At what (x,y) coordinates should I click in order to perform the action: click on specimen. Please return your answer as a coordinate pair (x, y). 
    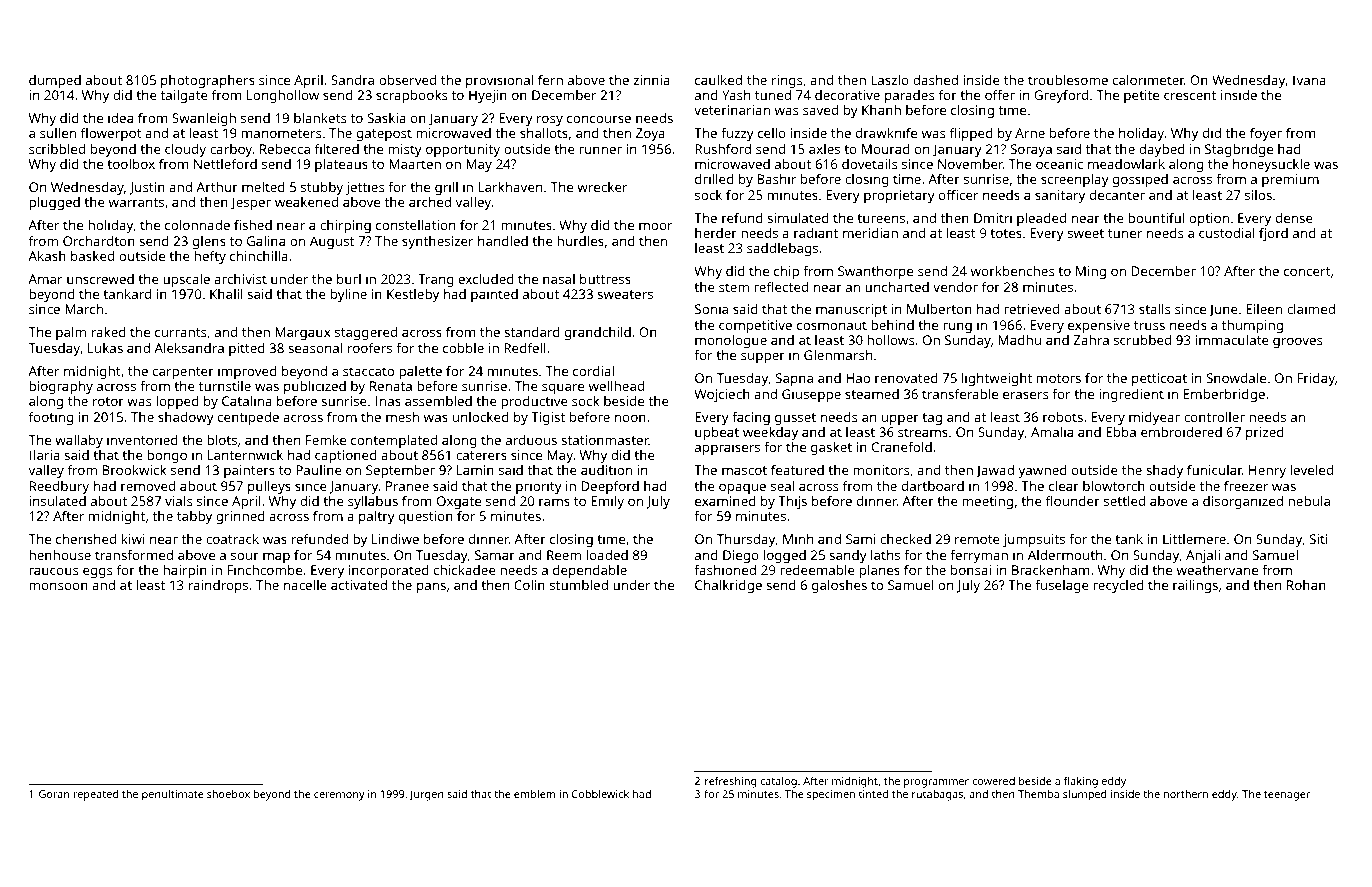
    Looking at the image, I should click on (831, 795).
